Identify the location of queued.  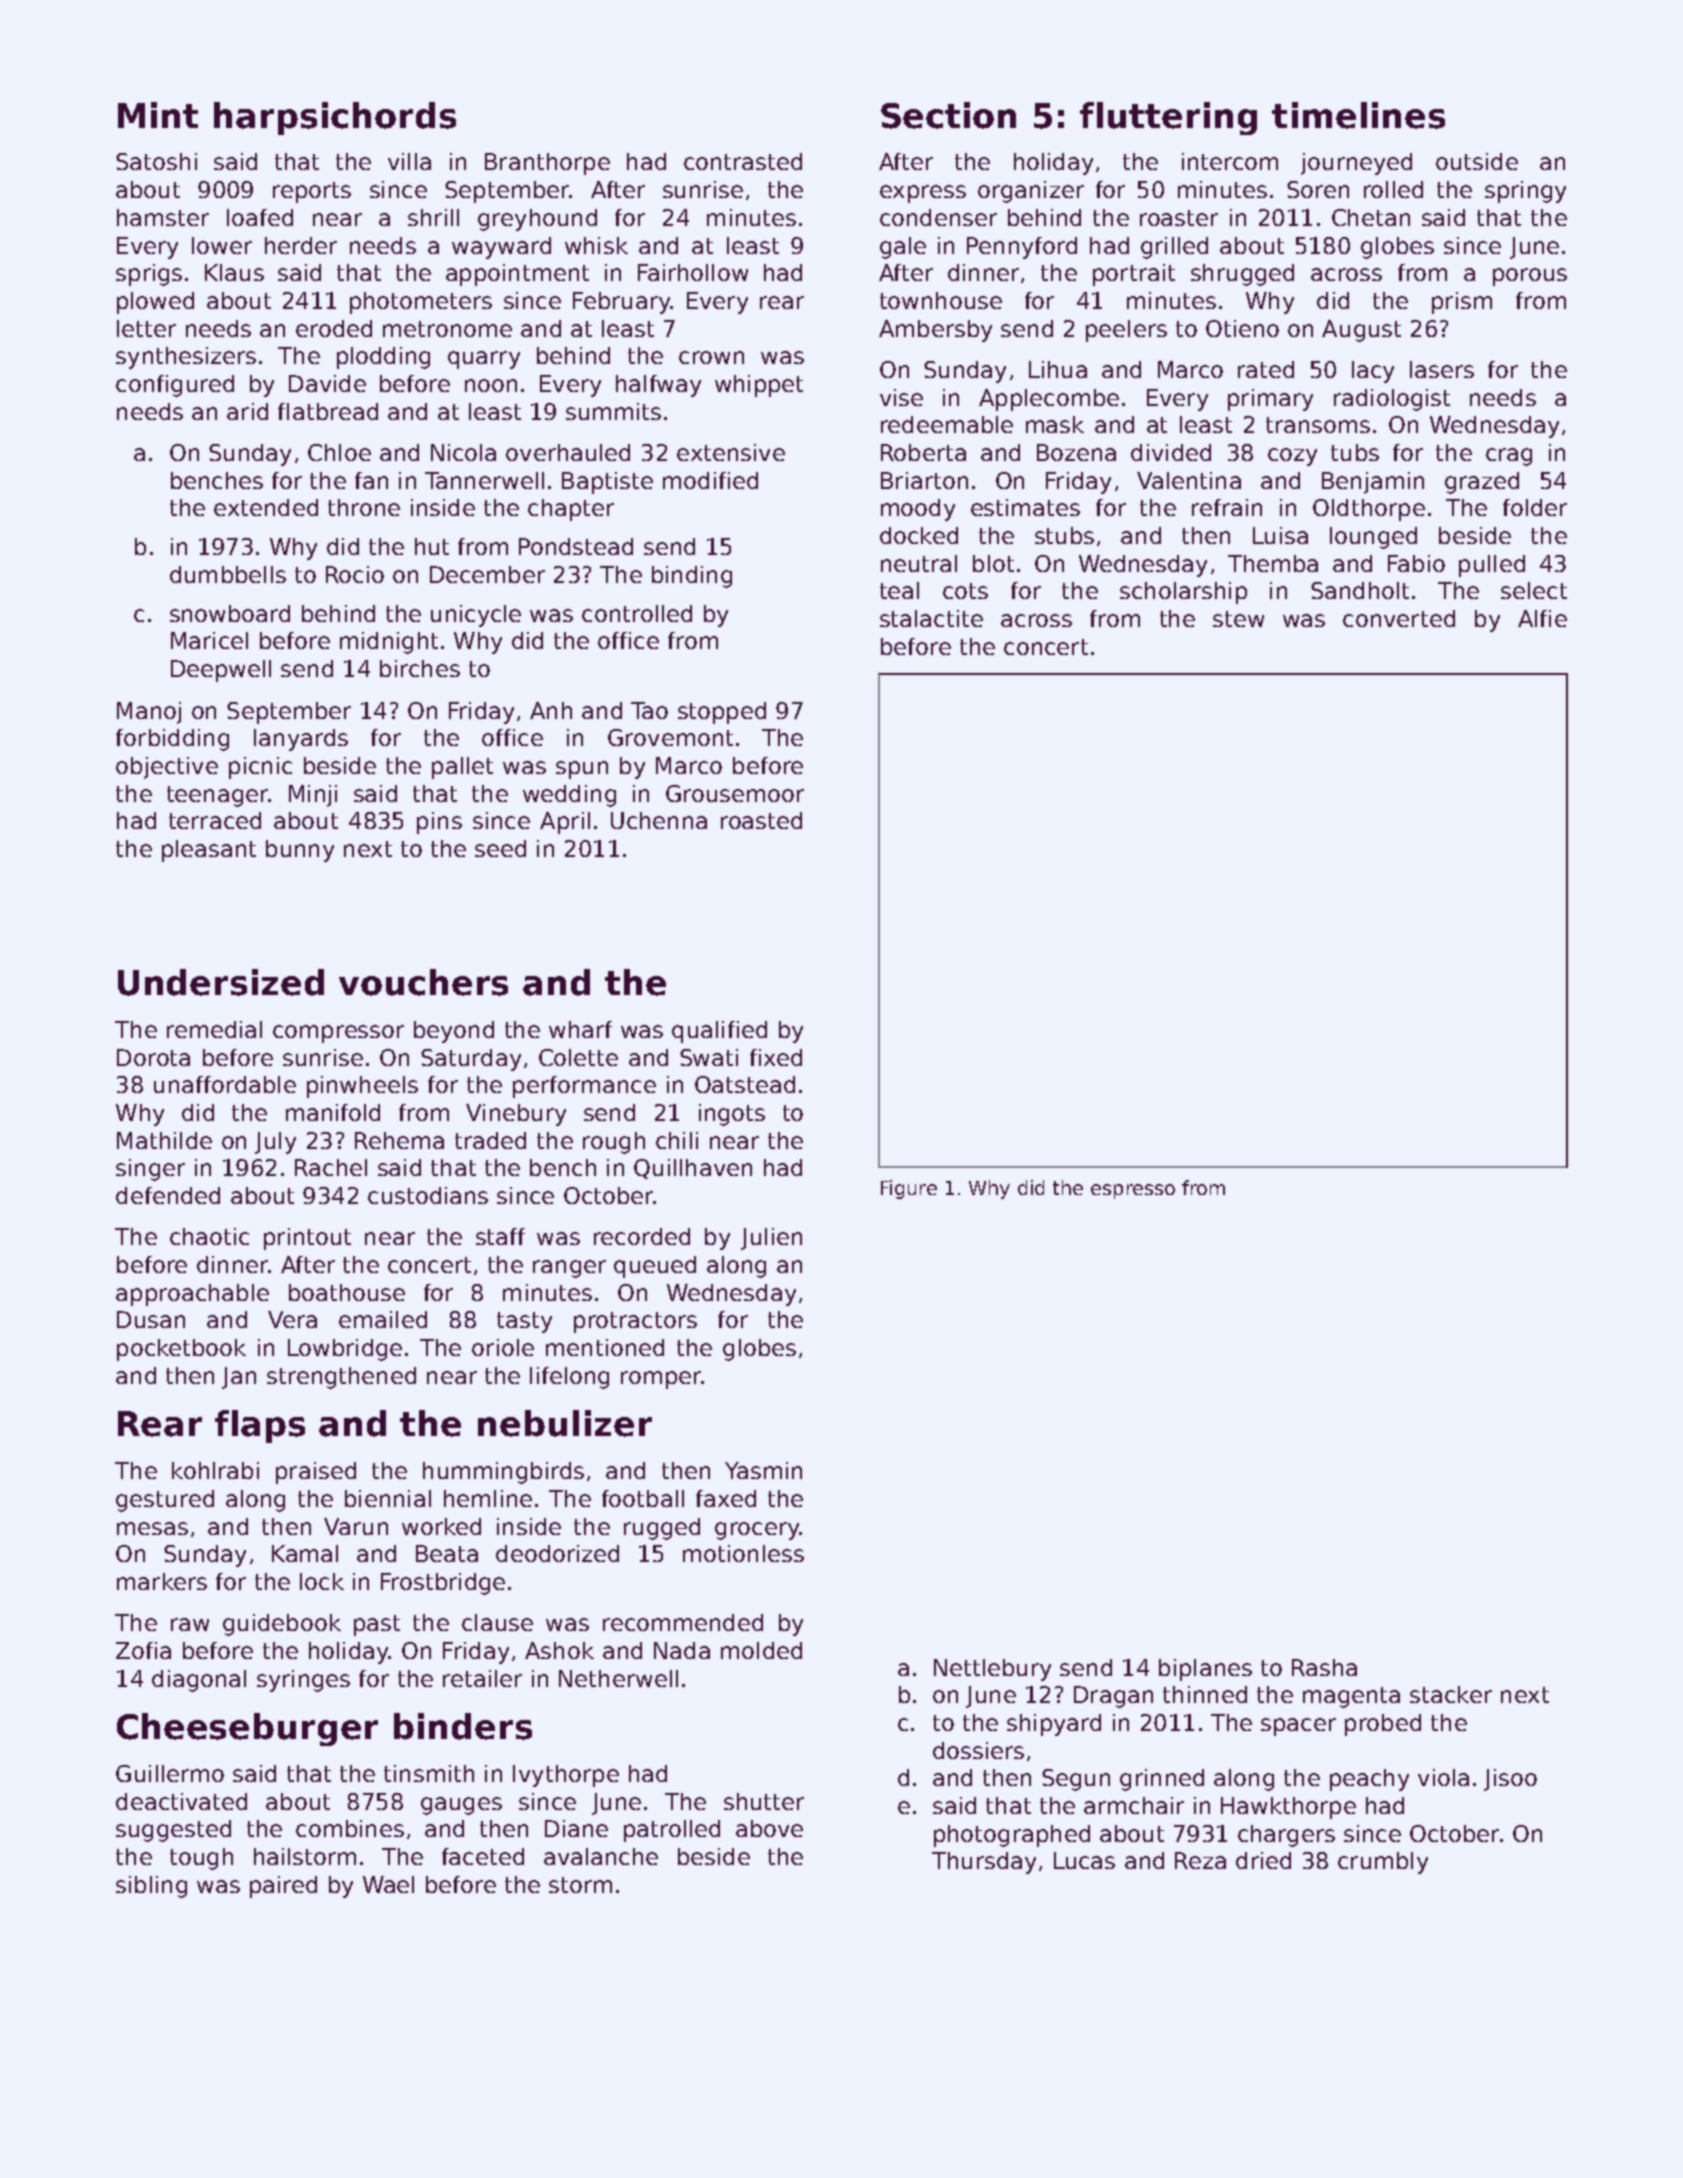
(655, 1267).
